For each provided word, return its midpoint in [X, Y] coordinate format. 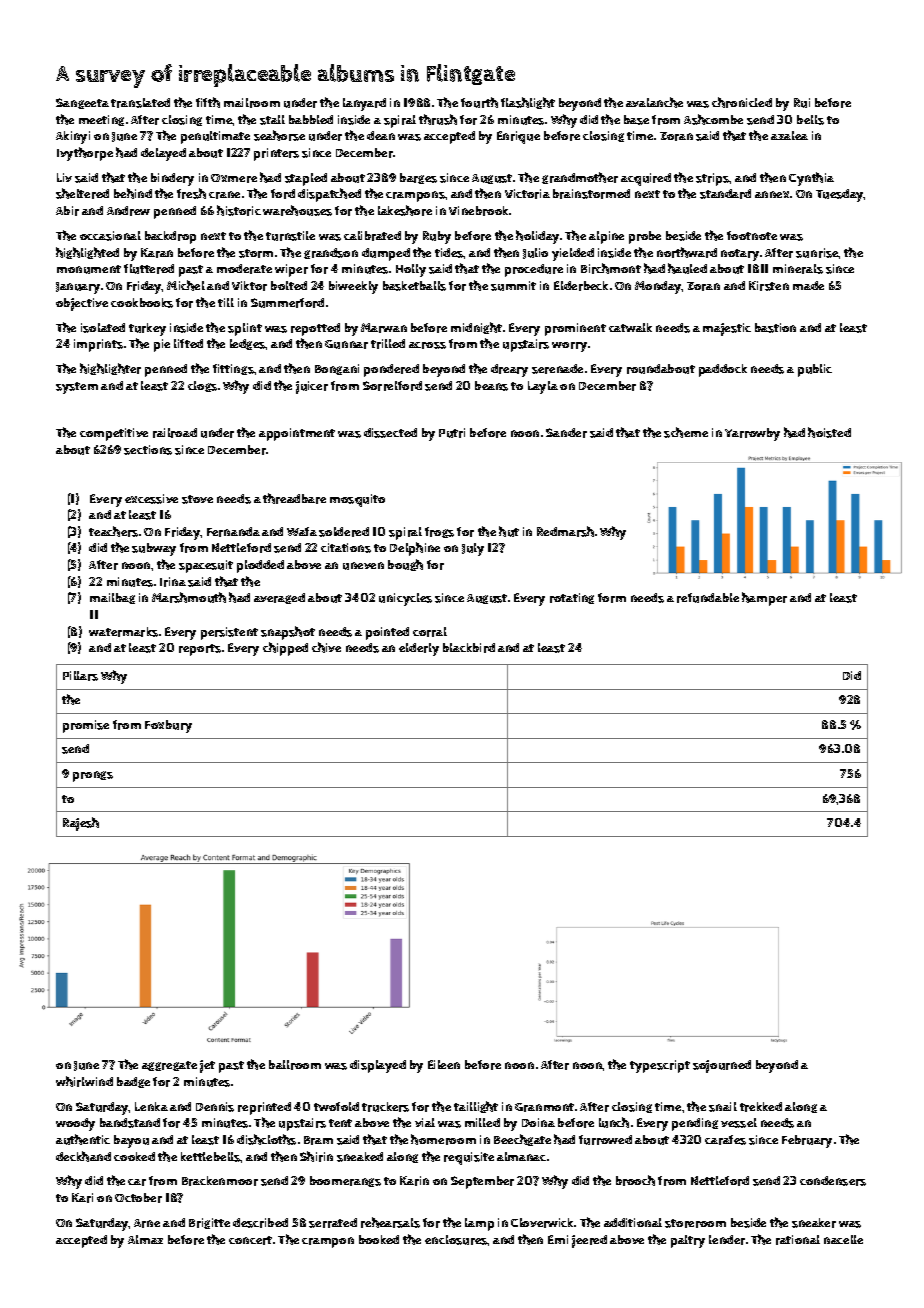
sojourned [722, 1066]
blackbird [469, 648]
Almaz [145, 1239]
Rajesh [81, 824]
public [815, 370]
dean [381, 135]
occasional [110, 236]
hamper [764, 599]
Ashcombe [713, 119]
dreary [509, 370]
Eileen [444, 1064]
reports [200, 650]
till [226, 302]
